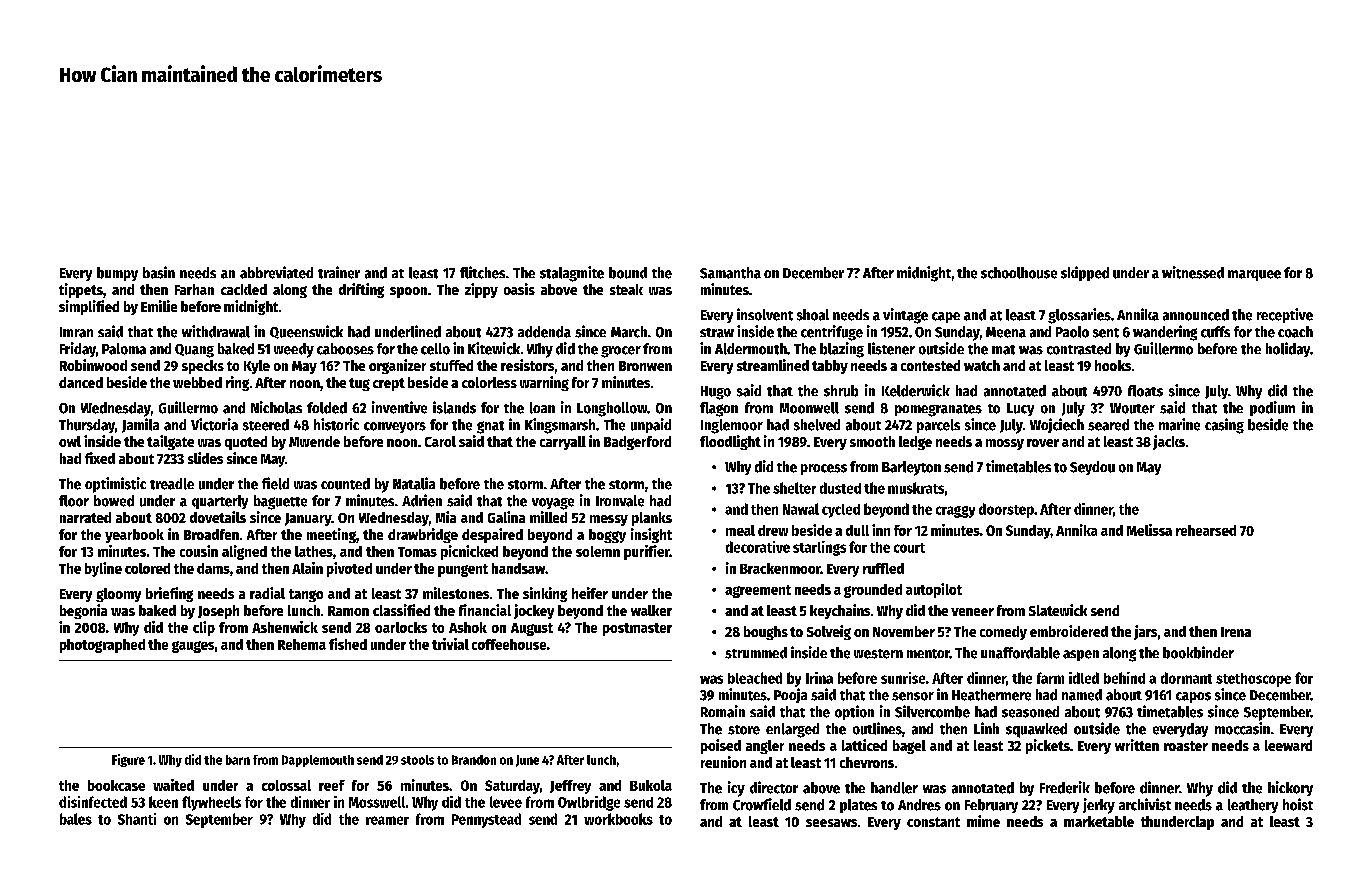  Describe the element at coordinates (830, 367) in the screenshot. I see `tabby` at that location.
